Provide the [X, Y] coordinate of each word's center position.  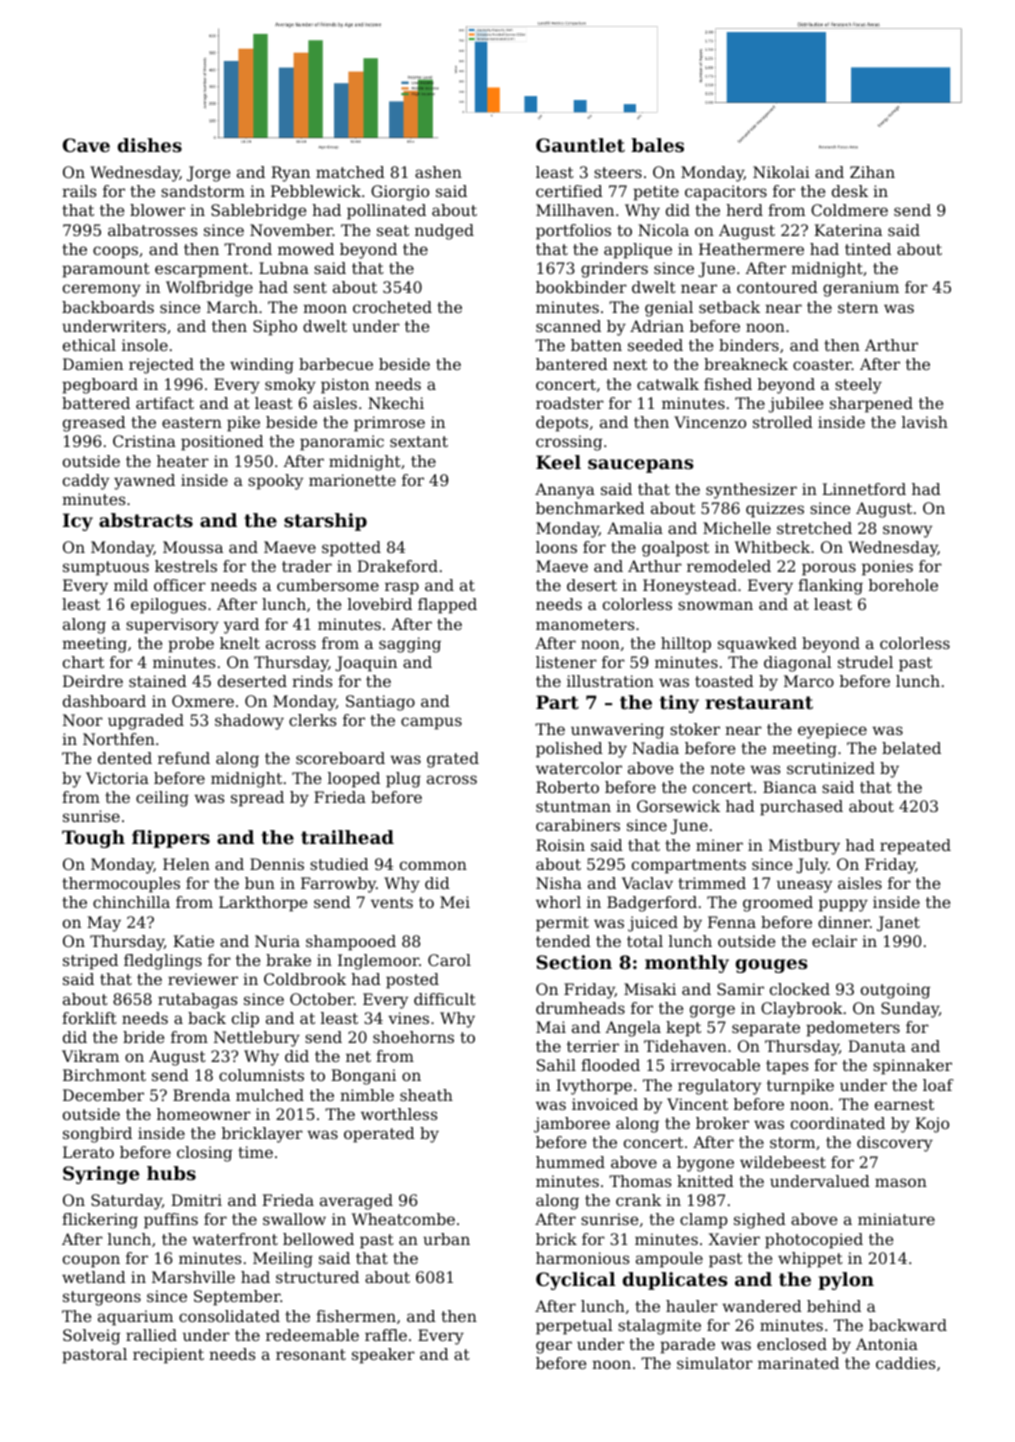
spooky [275, 482]
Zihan [872, 172]
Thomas [640, 1181]
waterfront [235, 1239]
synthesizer [751, 491]
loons [556, 547]
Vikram [90, 1056]
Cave [86, 145]
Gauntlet [580, 145]
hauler [692, 1306]
